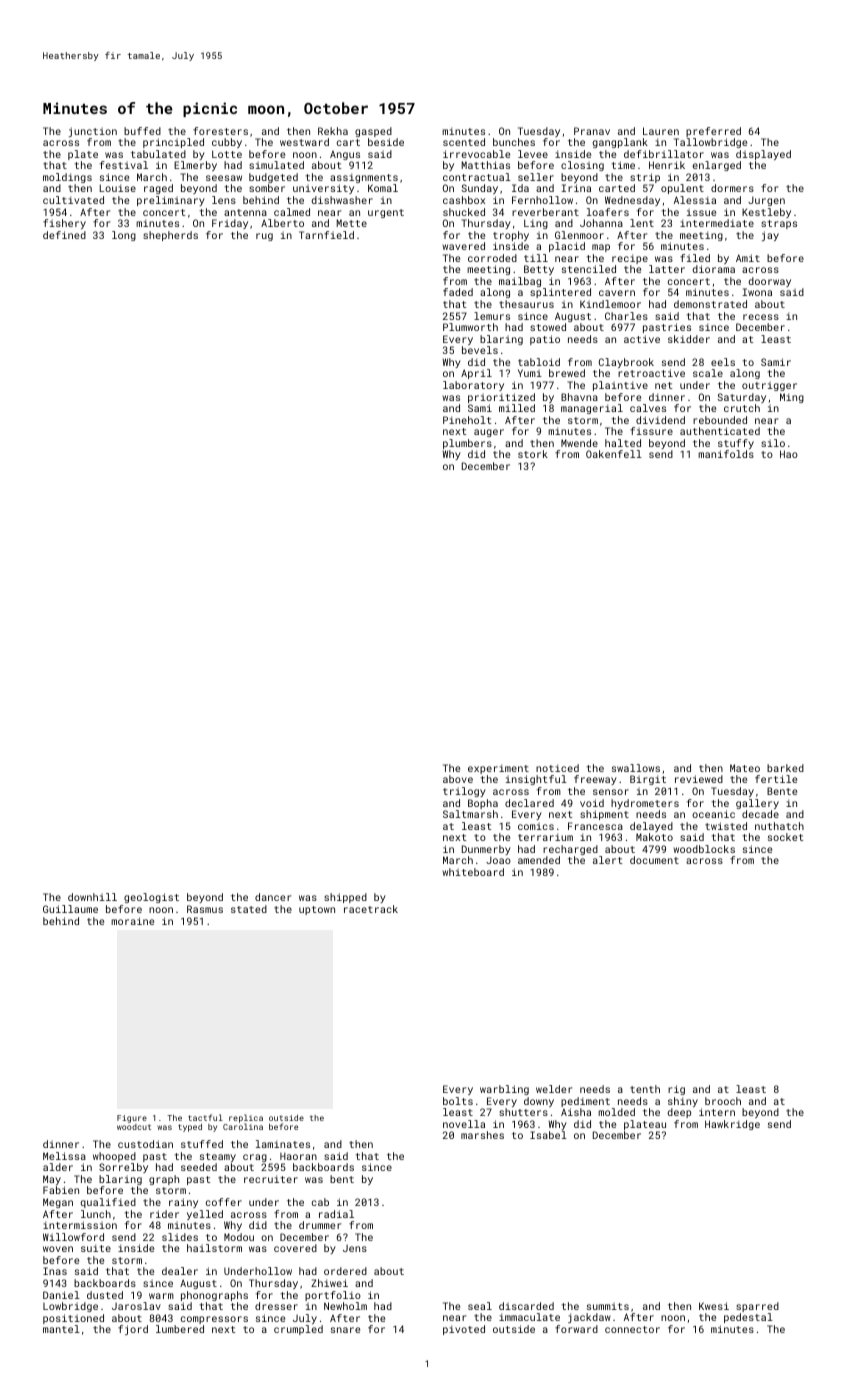  I want to click on Pineholt, so click(467, 420).
